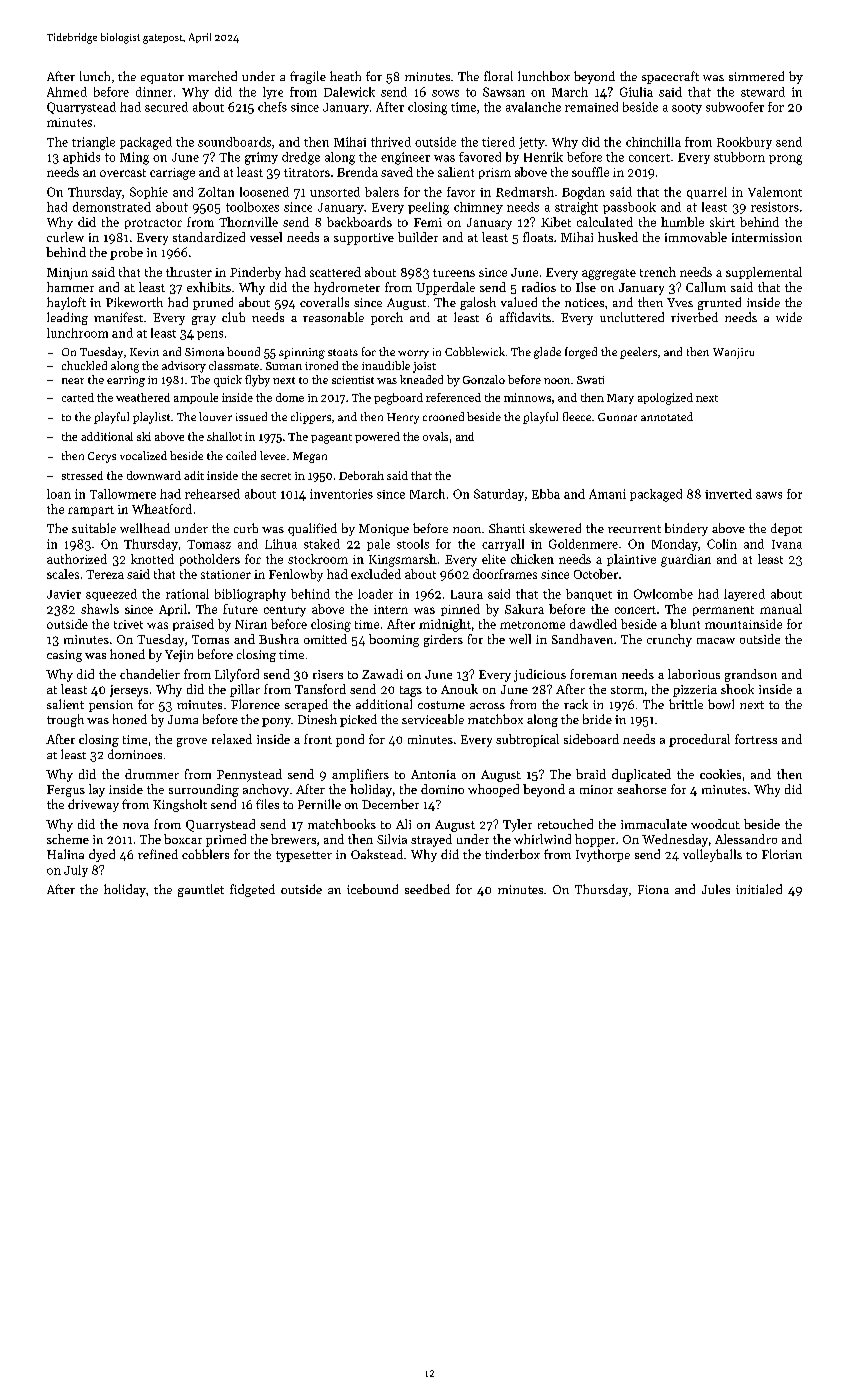 The height and width of the screenshot is (1400, 849). Describe the element at coordinates (525, 192) in the screenshot. I see `Redmarsh` at that location.
